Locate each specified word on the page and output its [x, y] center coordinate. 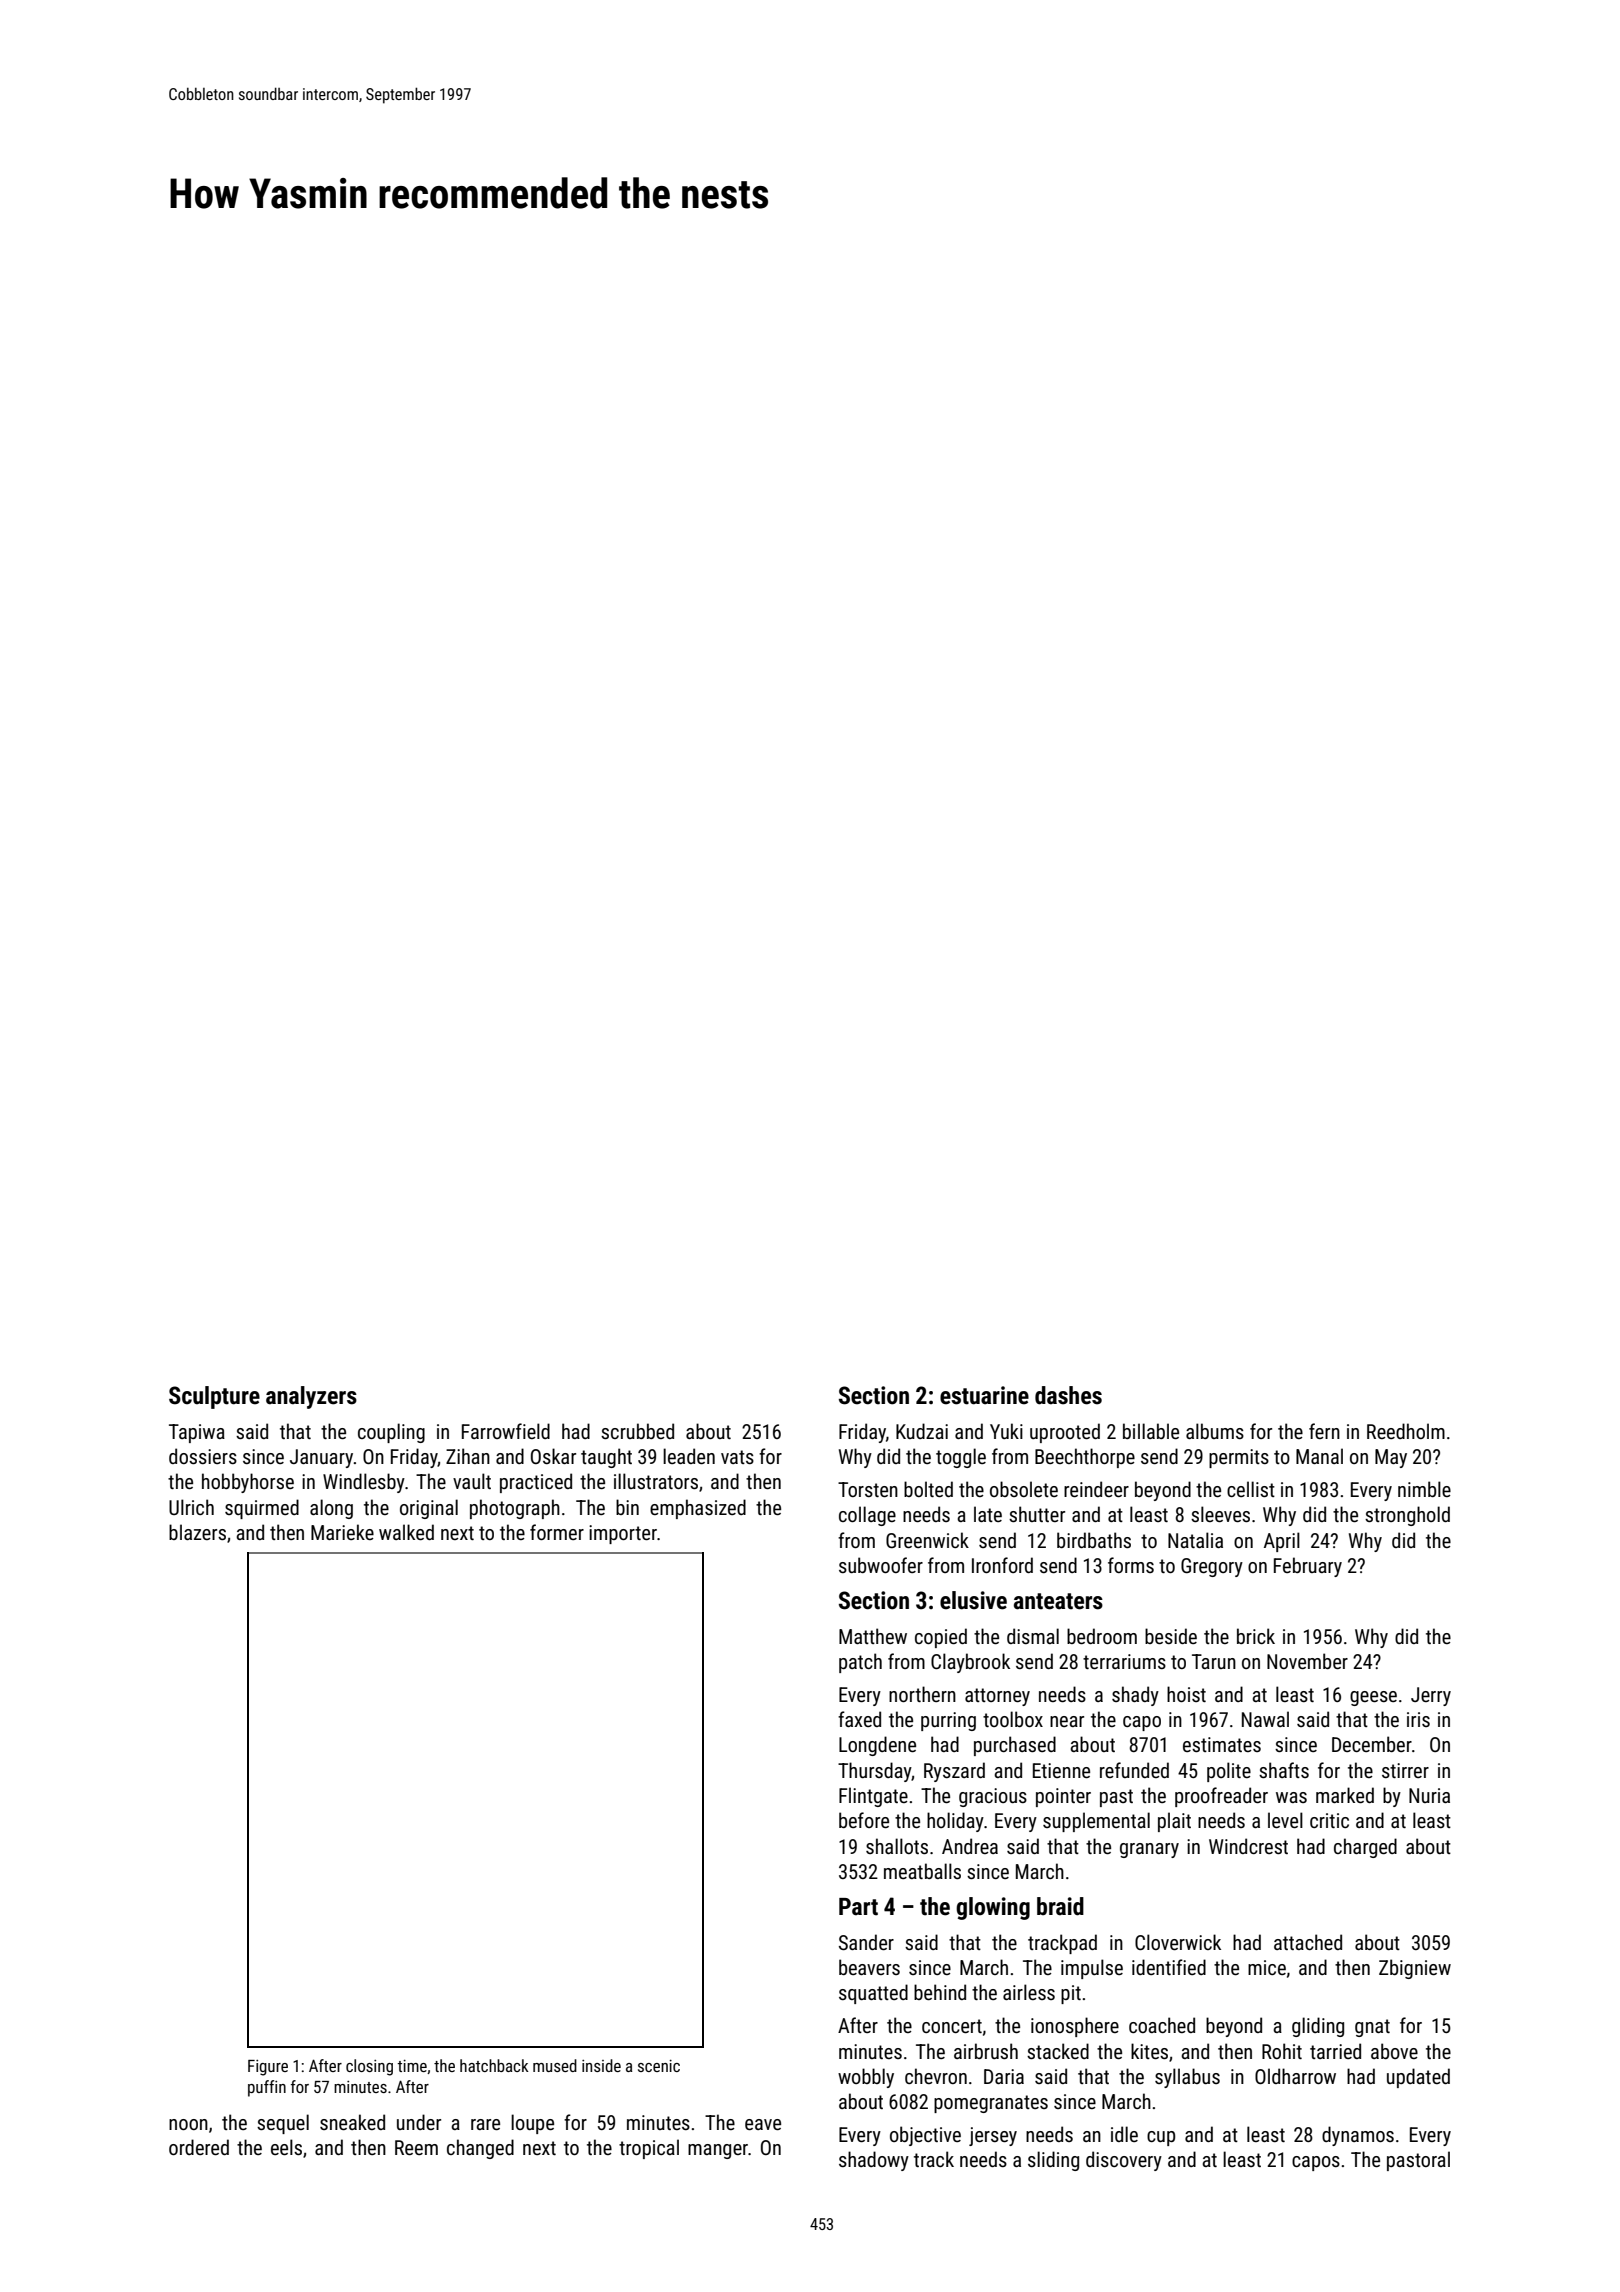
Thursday [875, 1772]
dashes [1068, 1395]
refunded [1134, 1770]
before [864, 1820]
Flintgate [873, 1797]
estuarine [984, 1395]
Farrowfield [506, 1431]
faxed [859, 1719]
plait [1174, 1822]
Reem [416, 2147]
